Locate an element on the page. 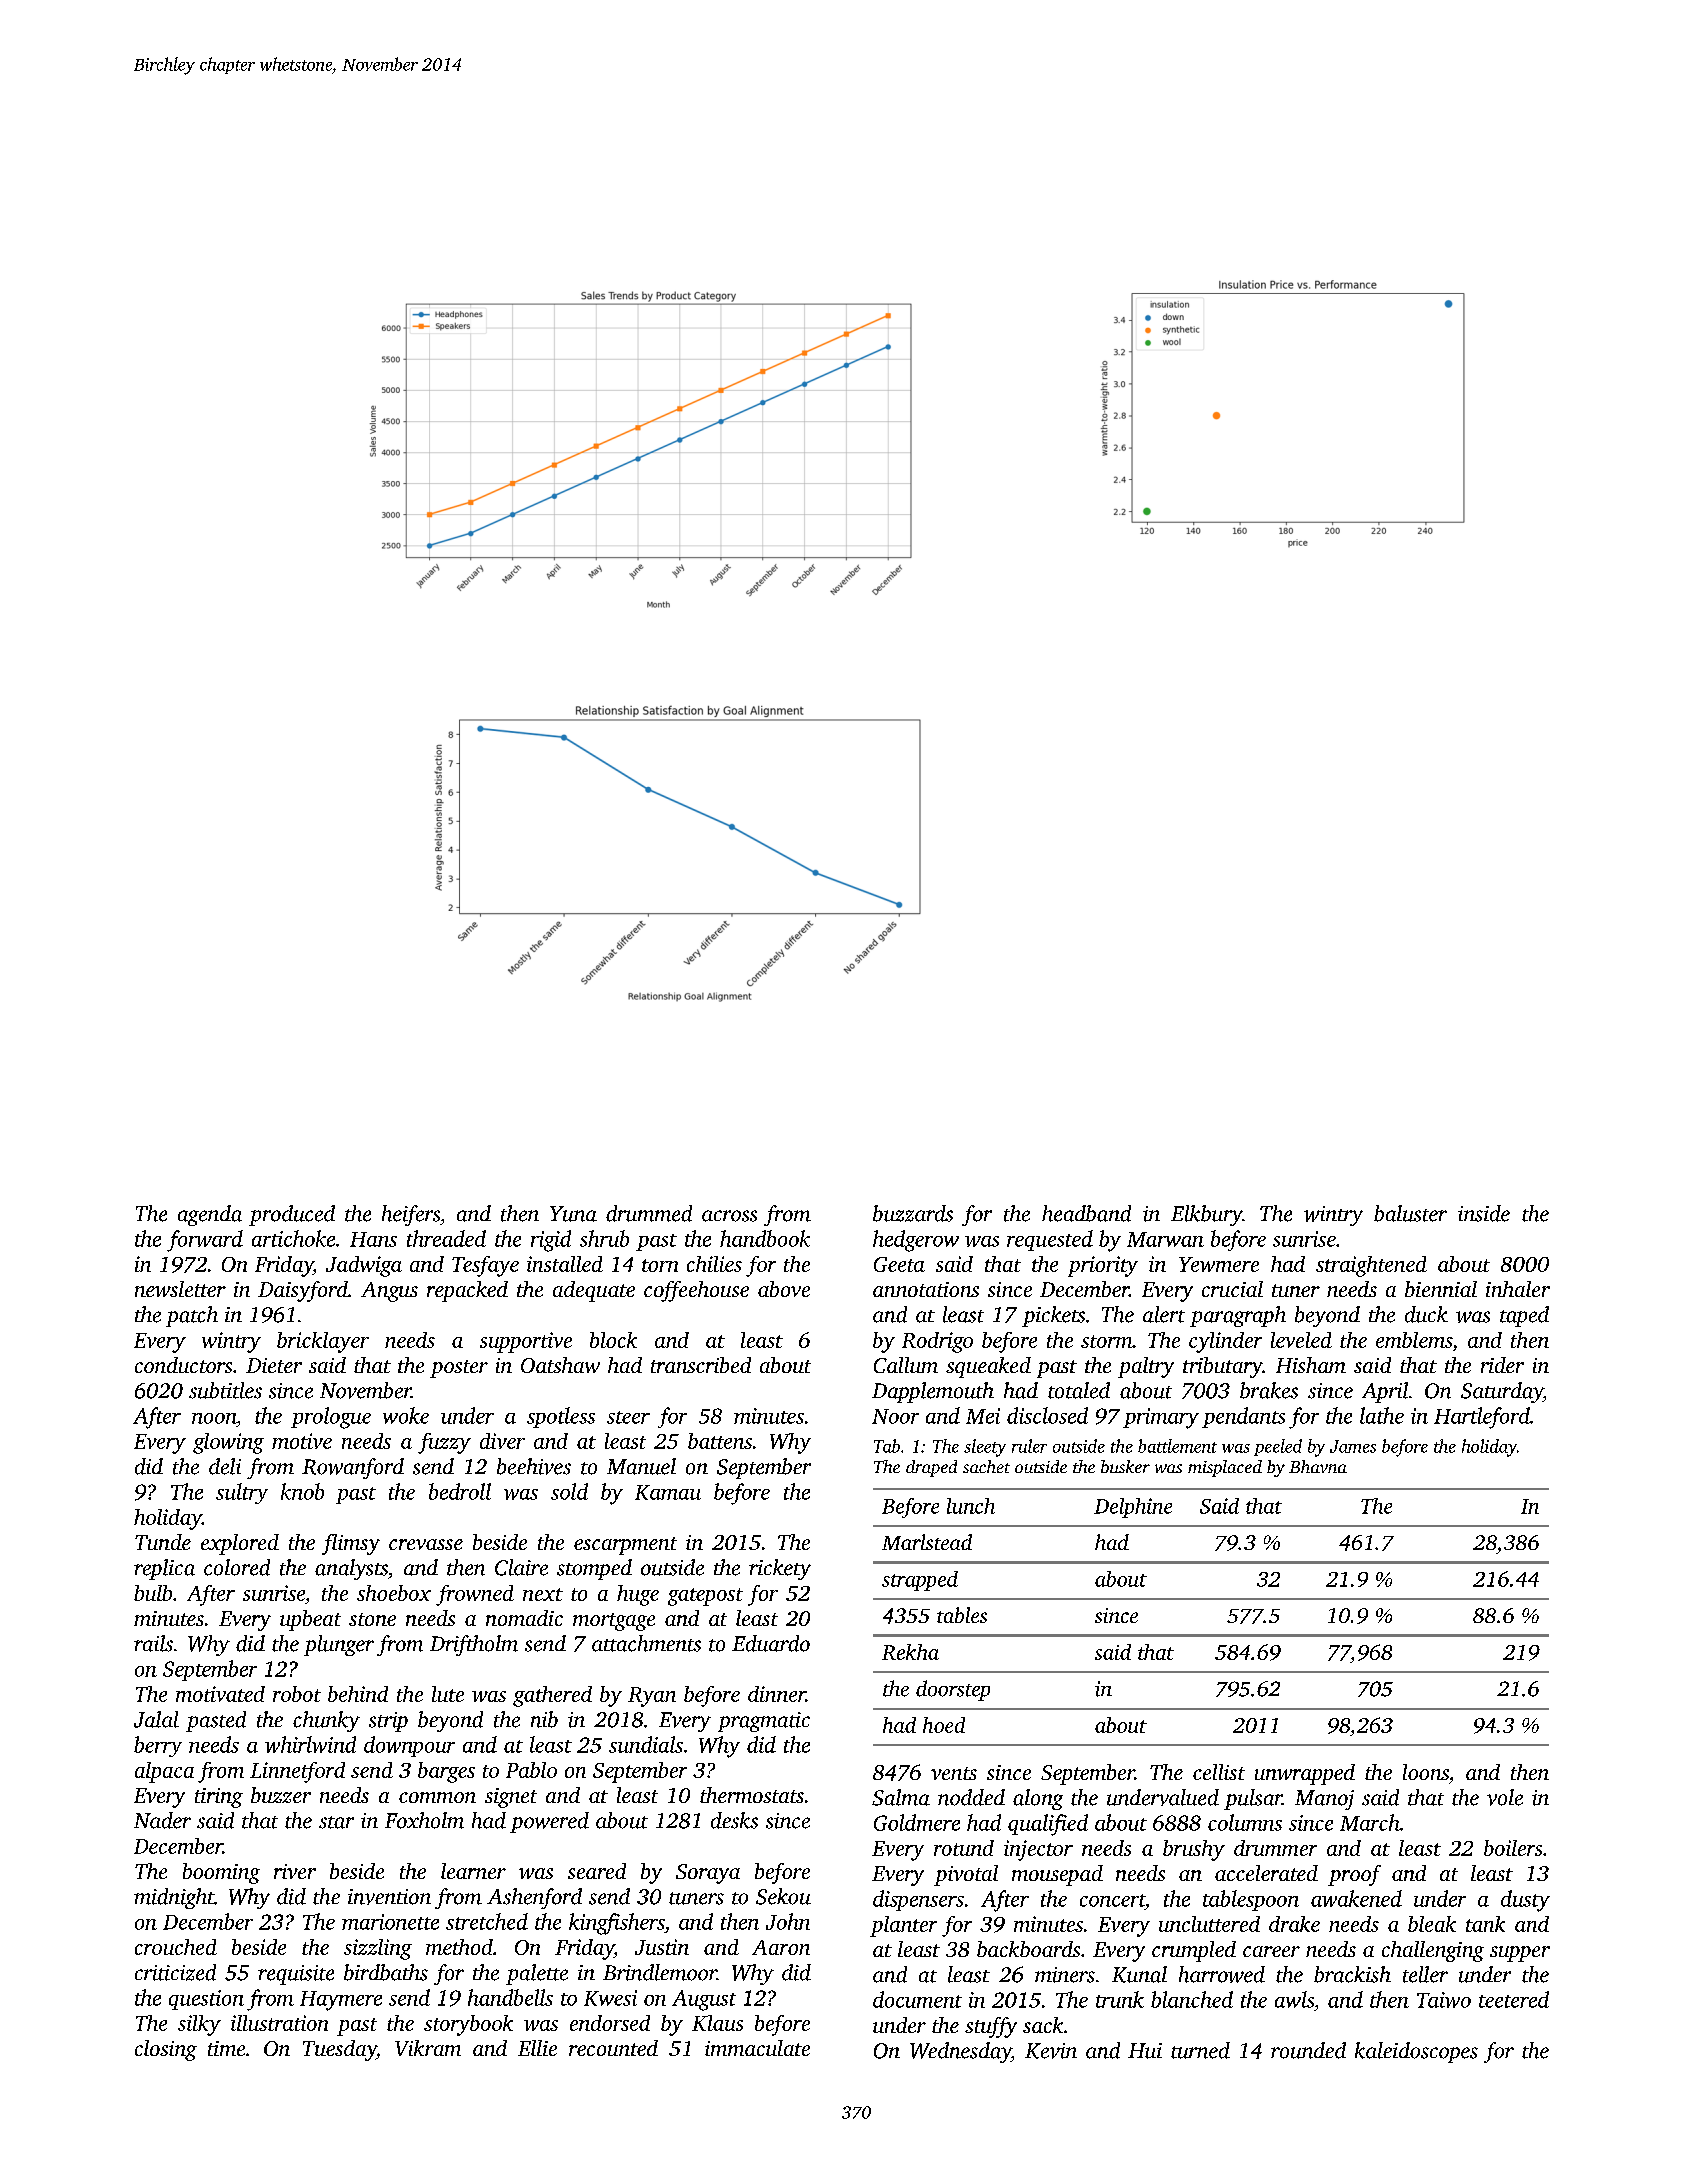 The image size is (1683, 2178). across is located at coordinates (729, 1216).
